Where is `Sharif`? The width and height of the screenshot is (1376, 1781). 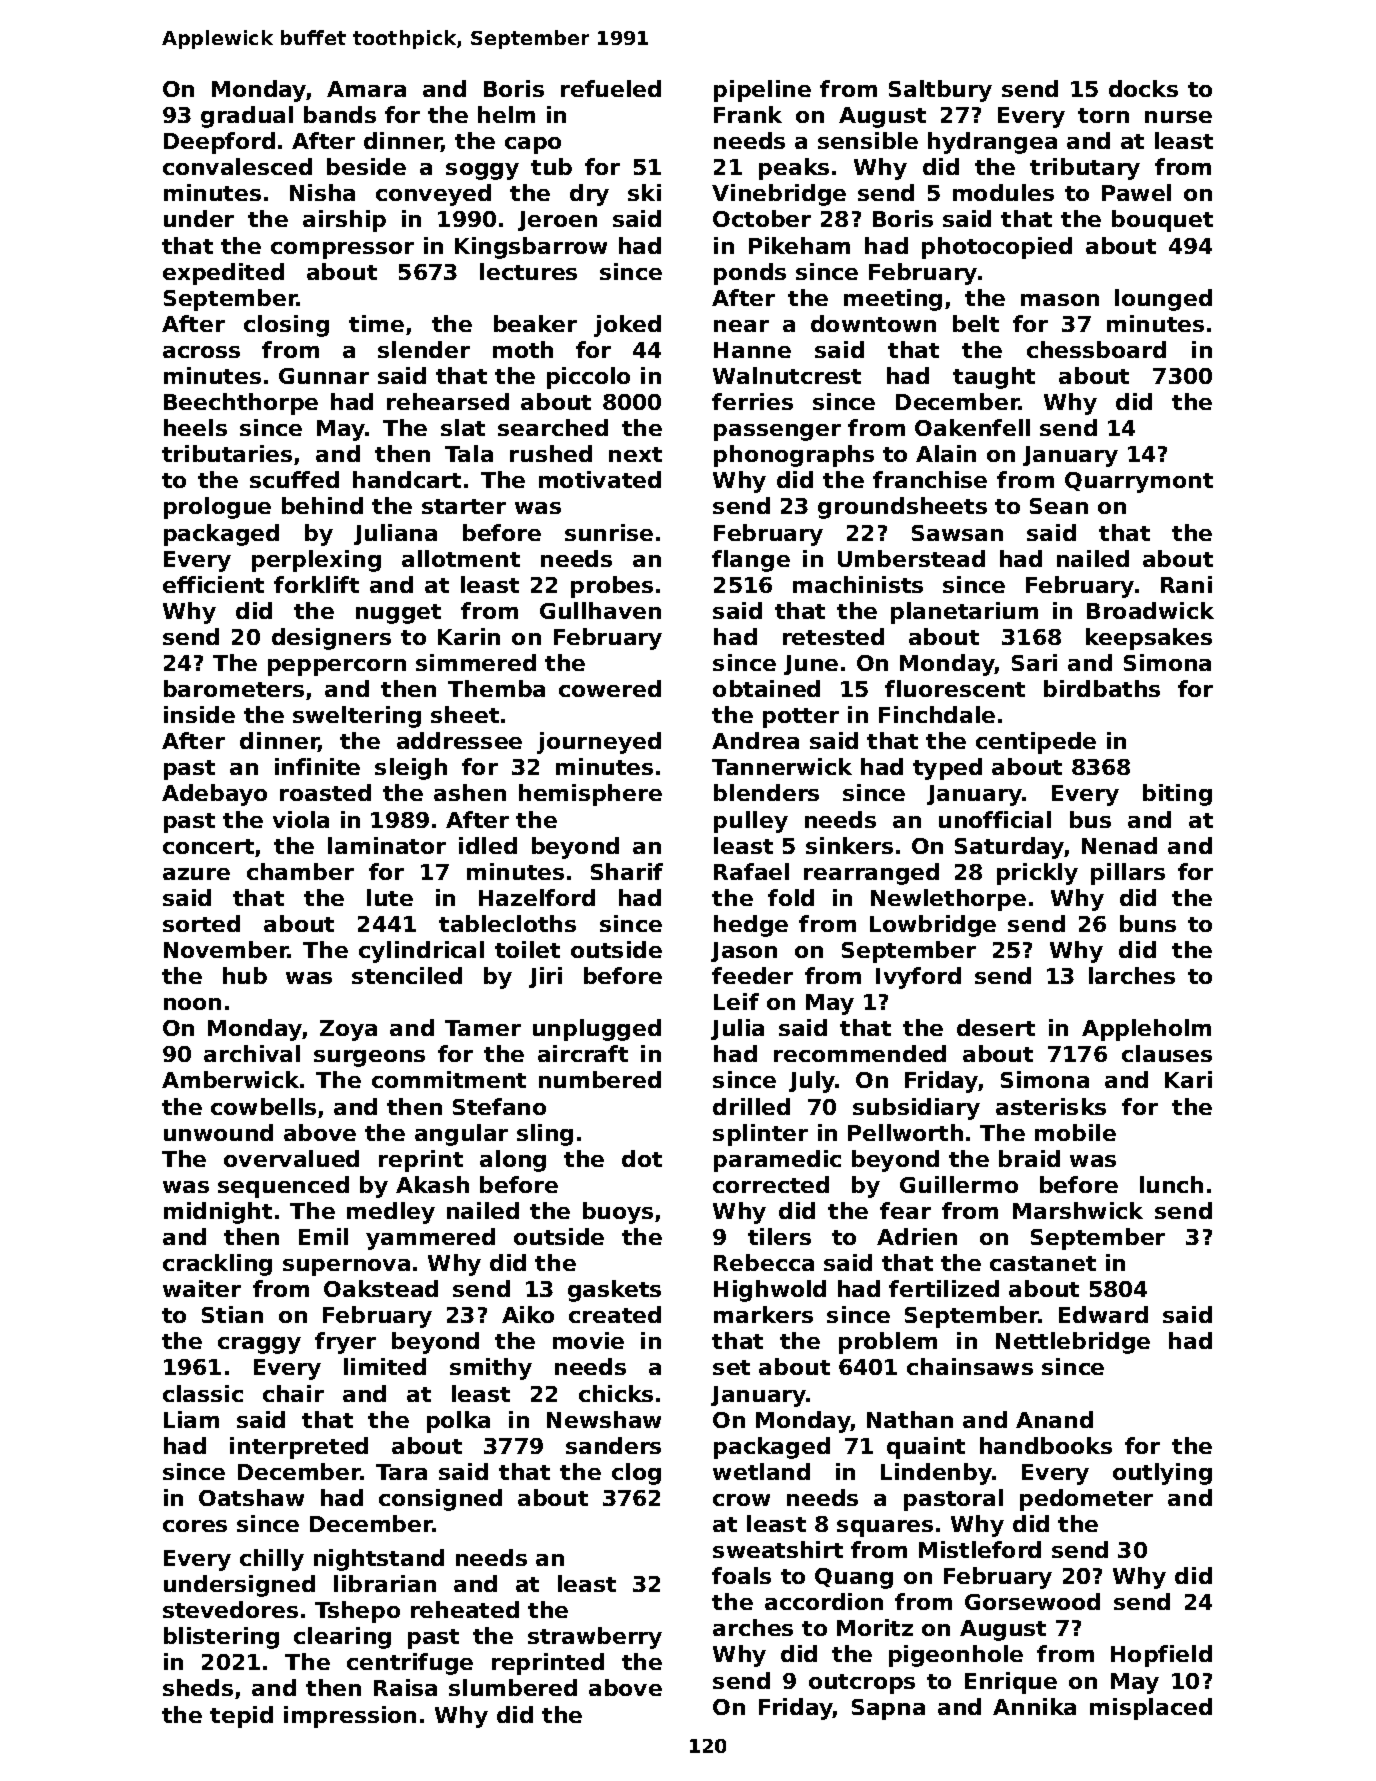 Sharif is located at coordinates (627, 871).
